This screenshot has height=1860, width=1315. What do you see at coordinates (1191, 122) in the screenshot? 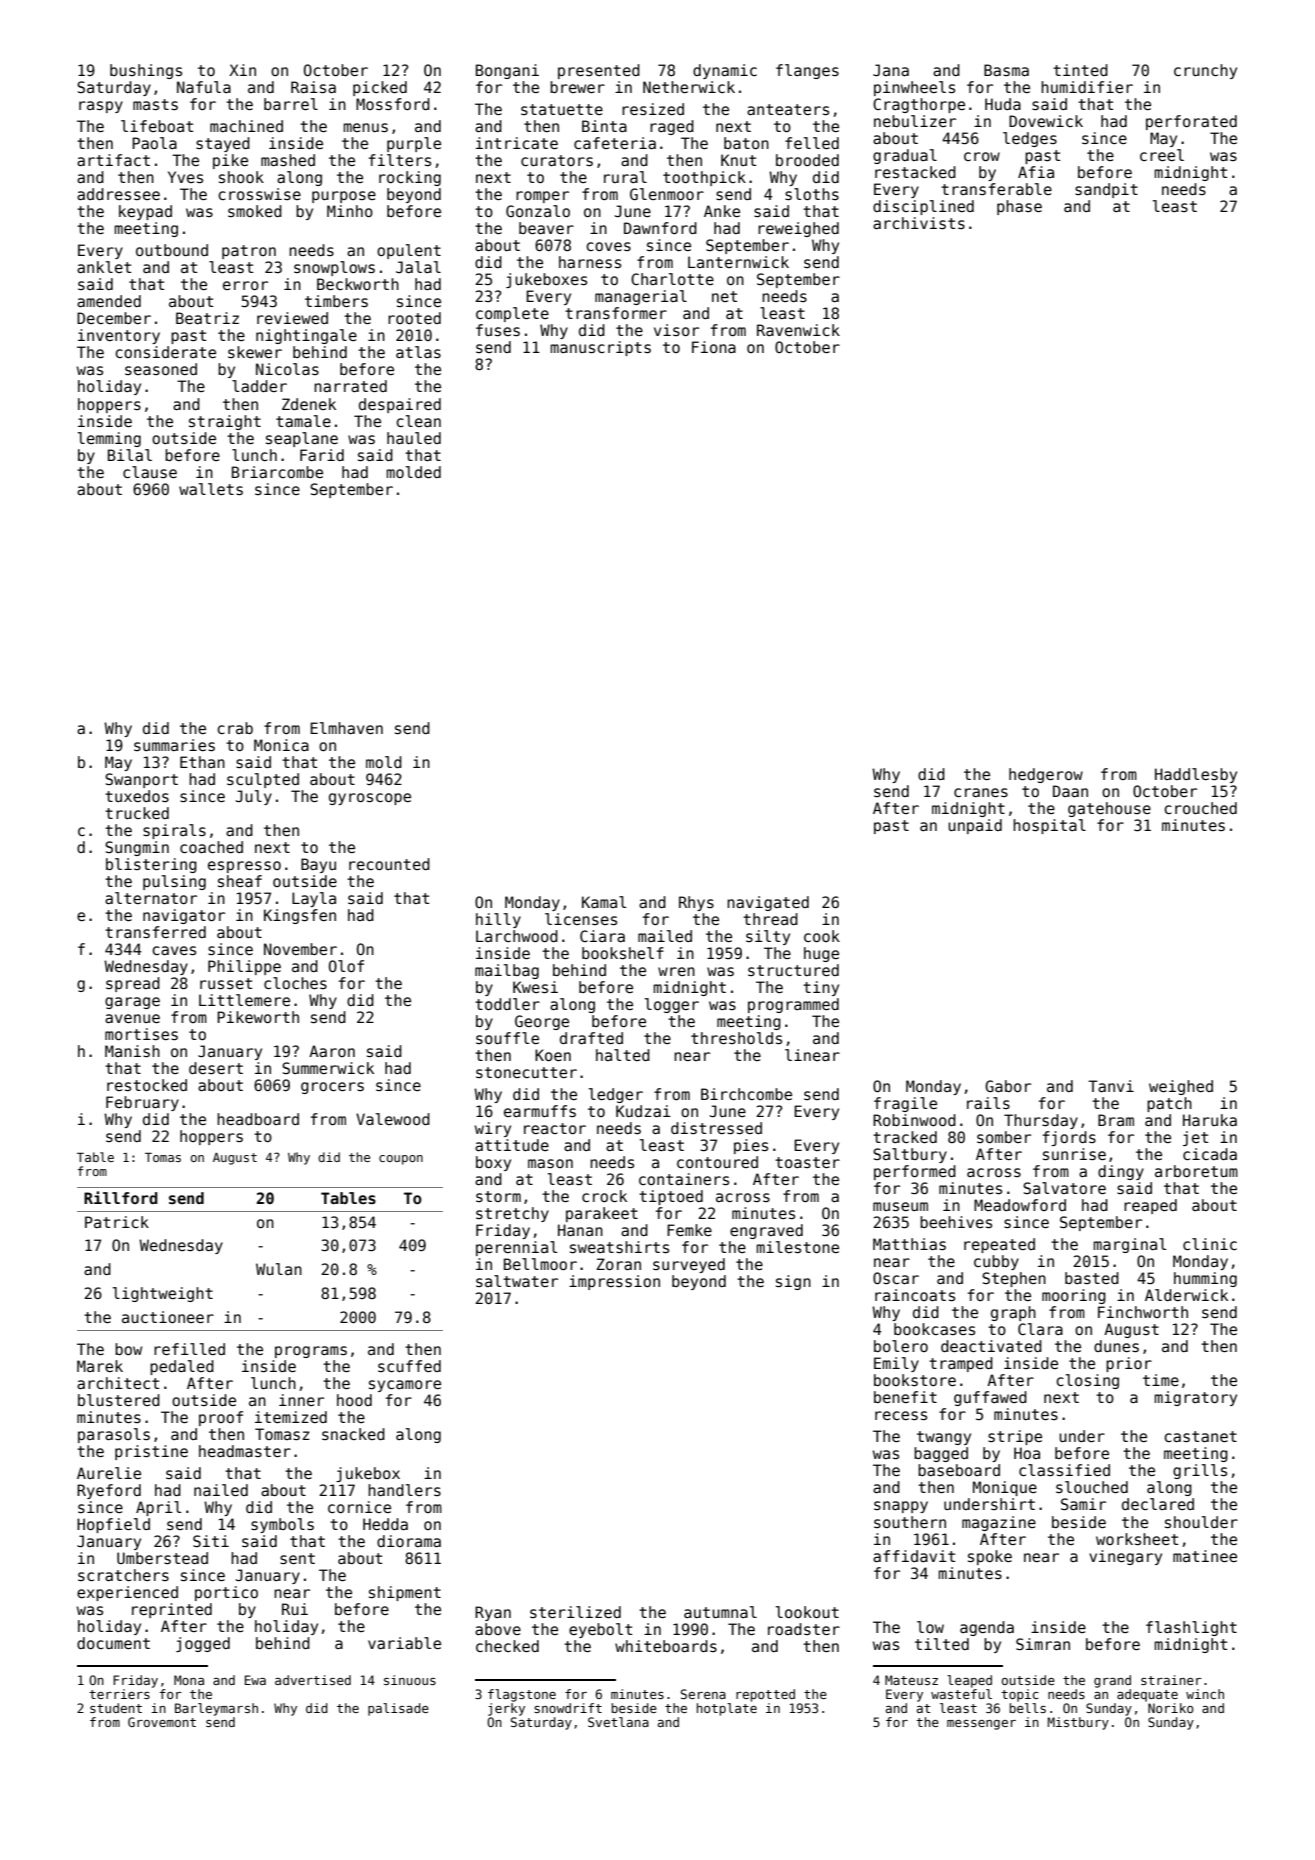
I see `perforated` at bounding box center [1191, 122].
